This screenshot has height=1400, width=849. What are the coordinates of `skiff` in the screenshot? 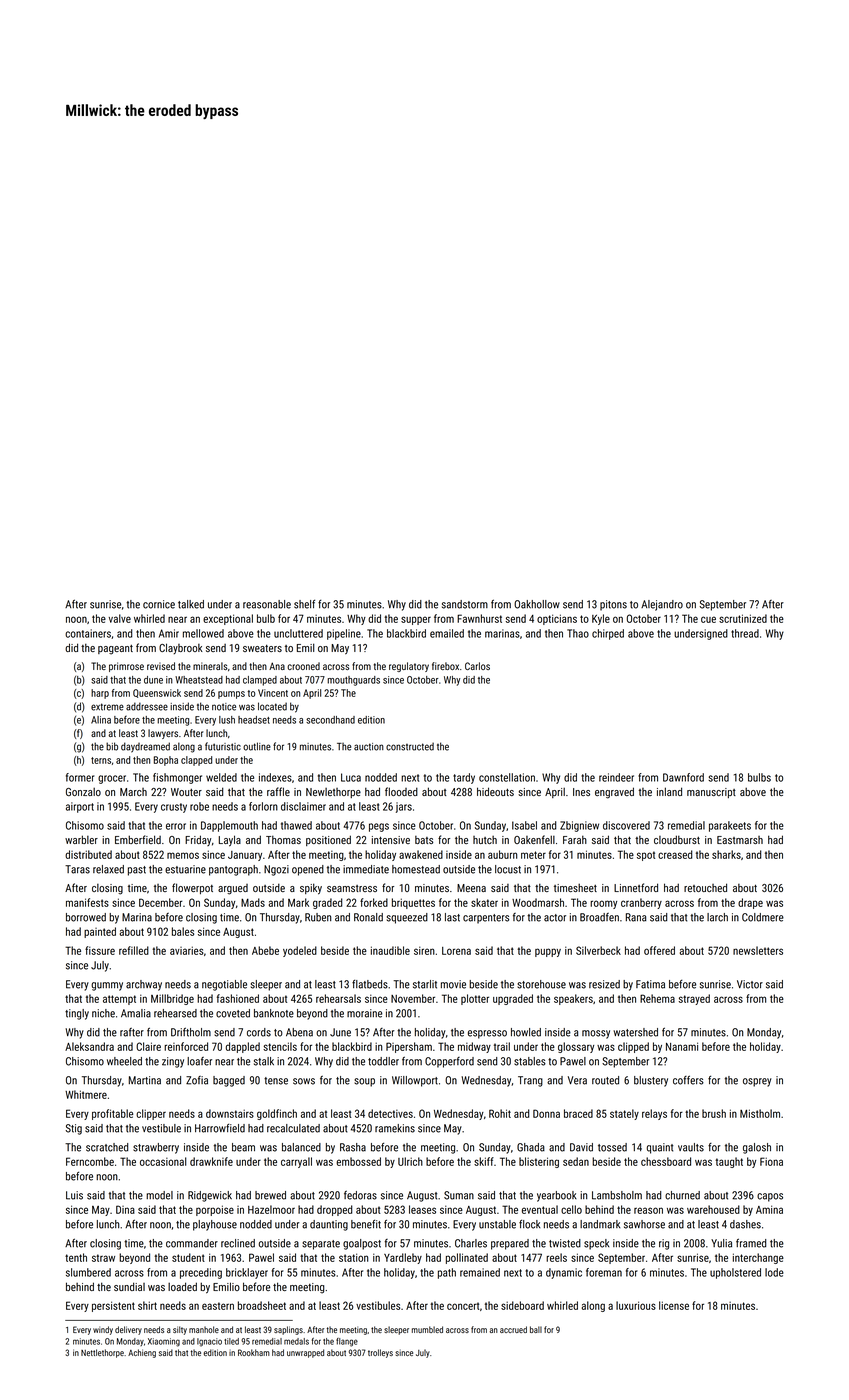 It's located at (484, 1161).
